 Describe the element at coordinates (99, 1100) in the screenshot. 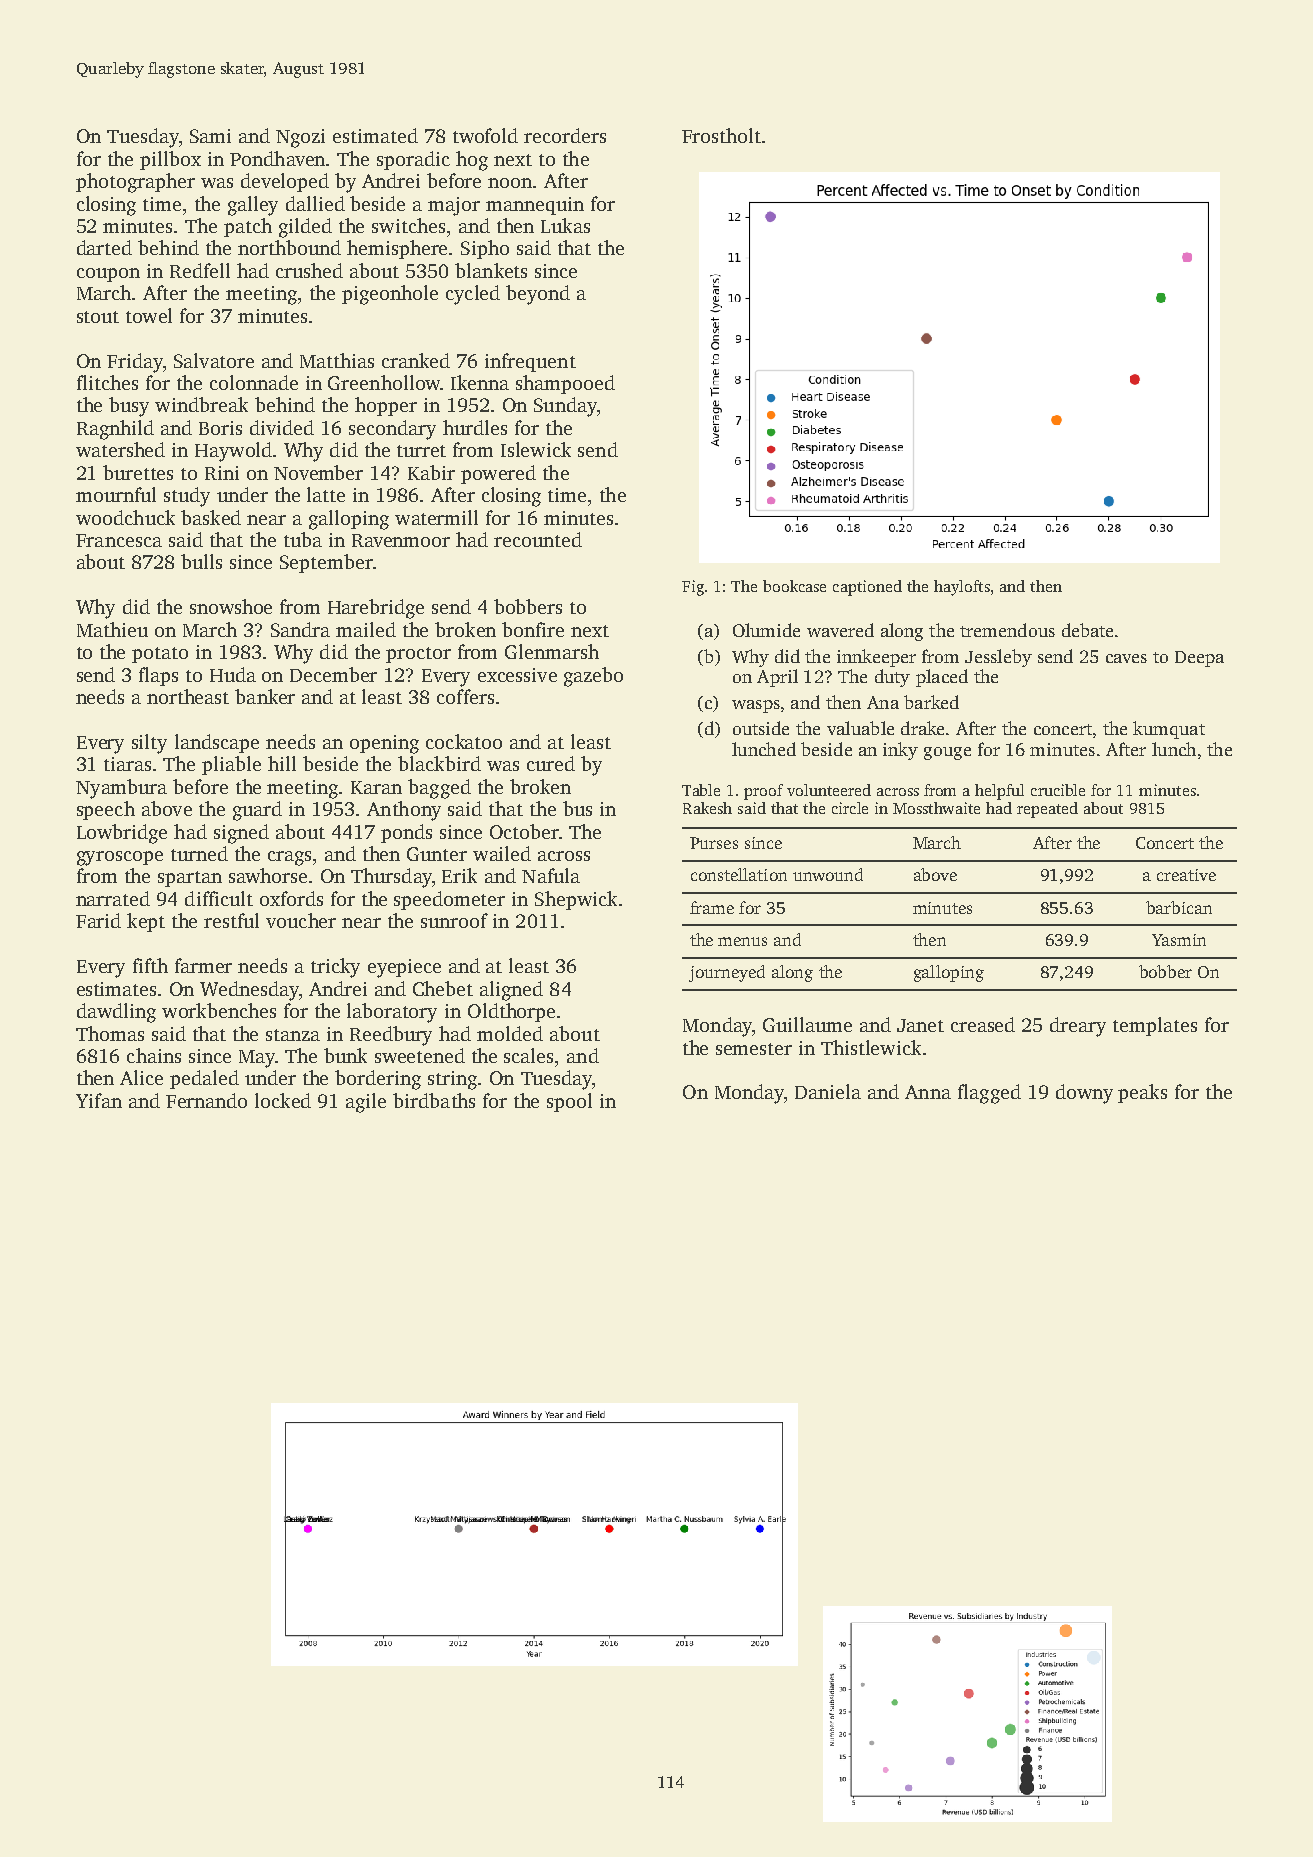

I see `Yifan` at that location.
